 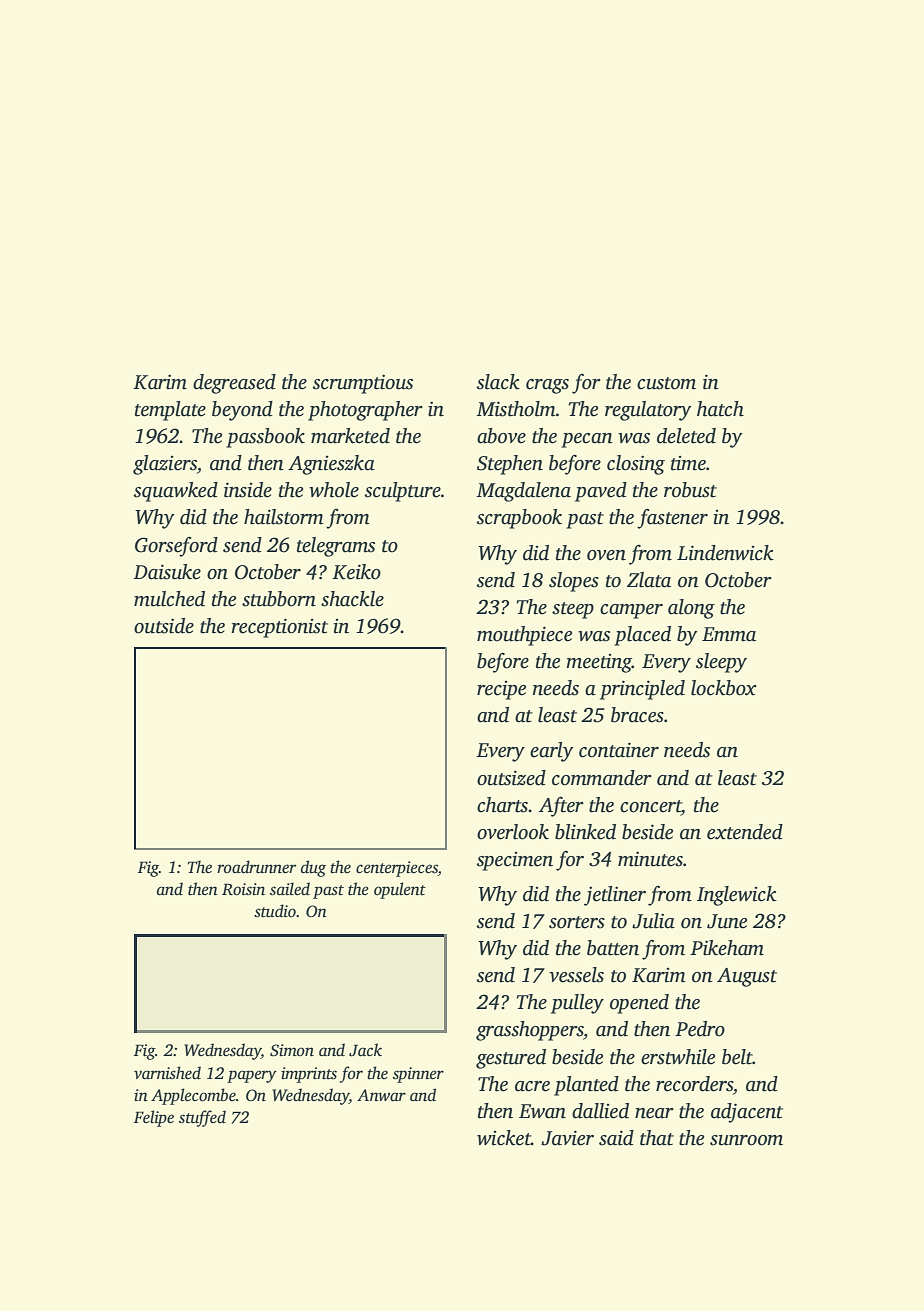 What do you see at coordinates (418, 1075) in the screenshot?
I see `spinner` at bounding box center [418, 1075].
